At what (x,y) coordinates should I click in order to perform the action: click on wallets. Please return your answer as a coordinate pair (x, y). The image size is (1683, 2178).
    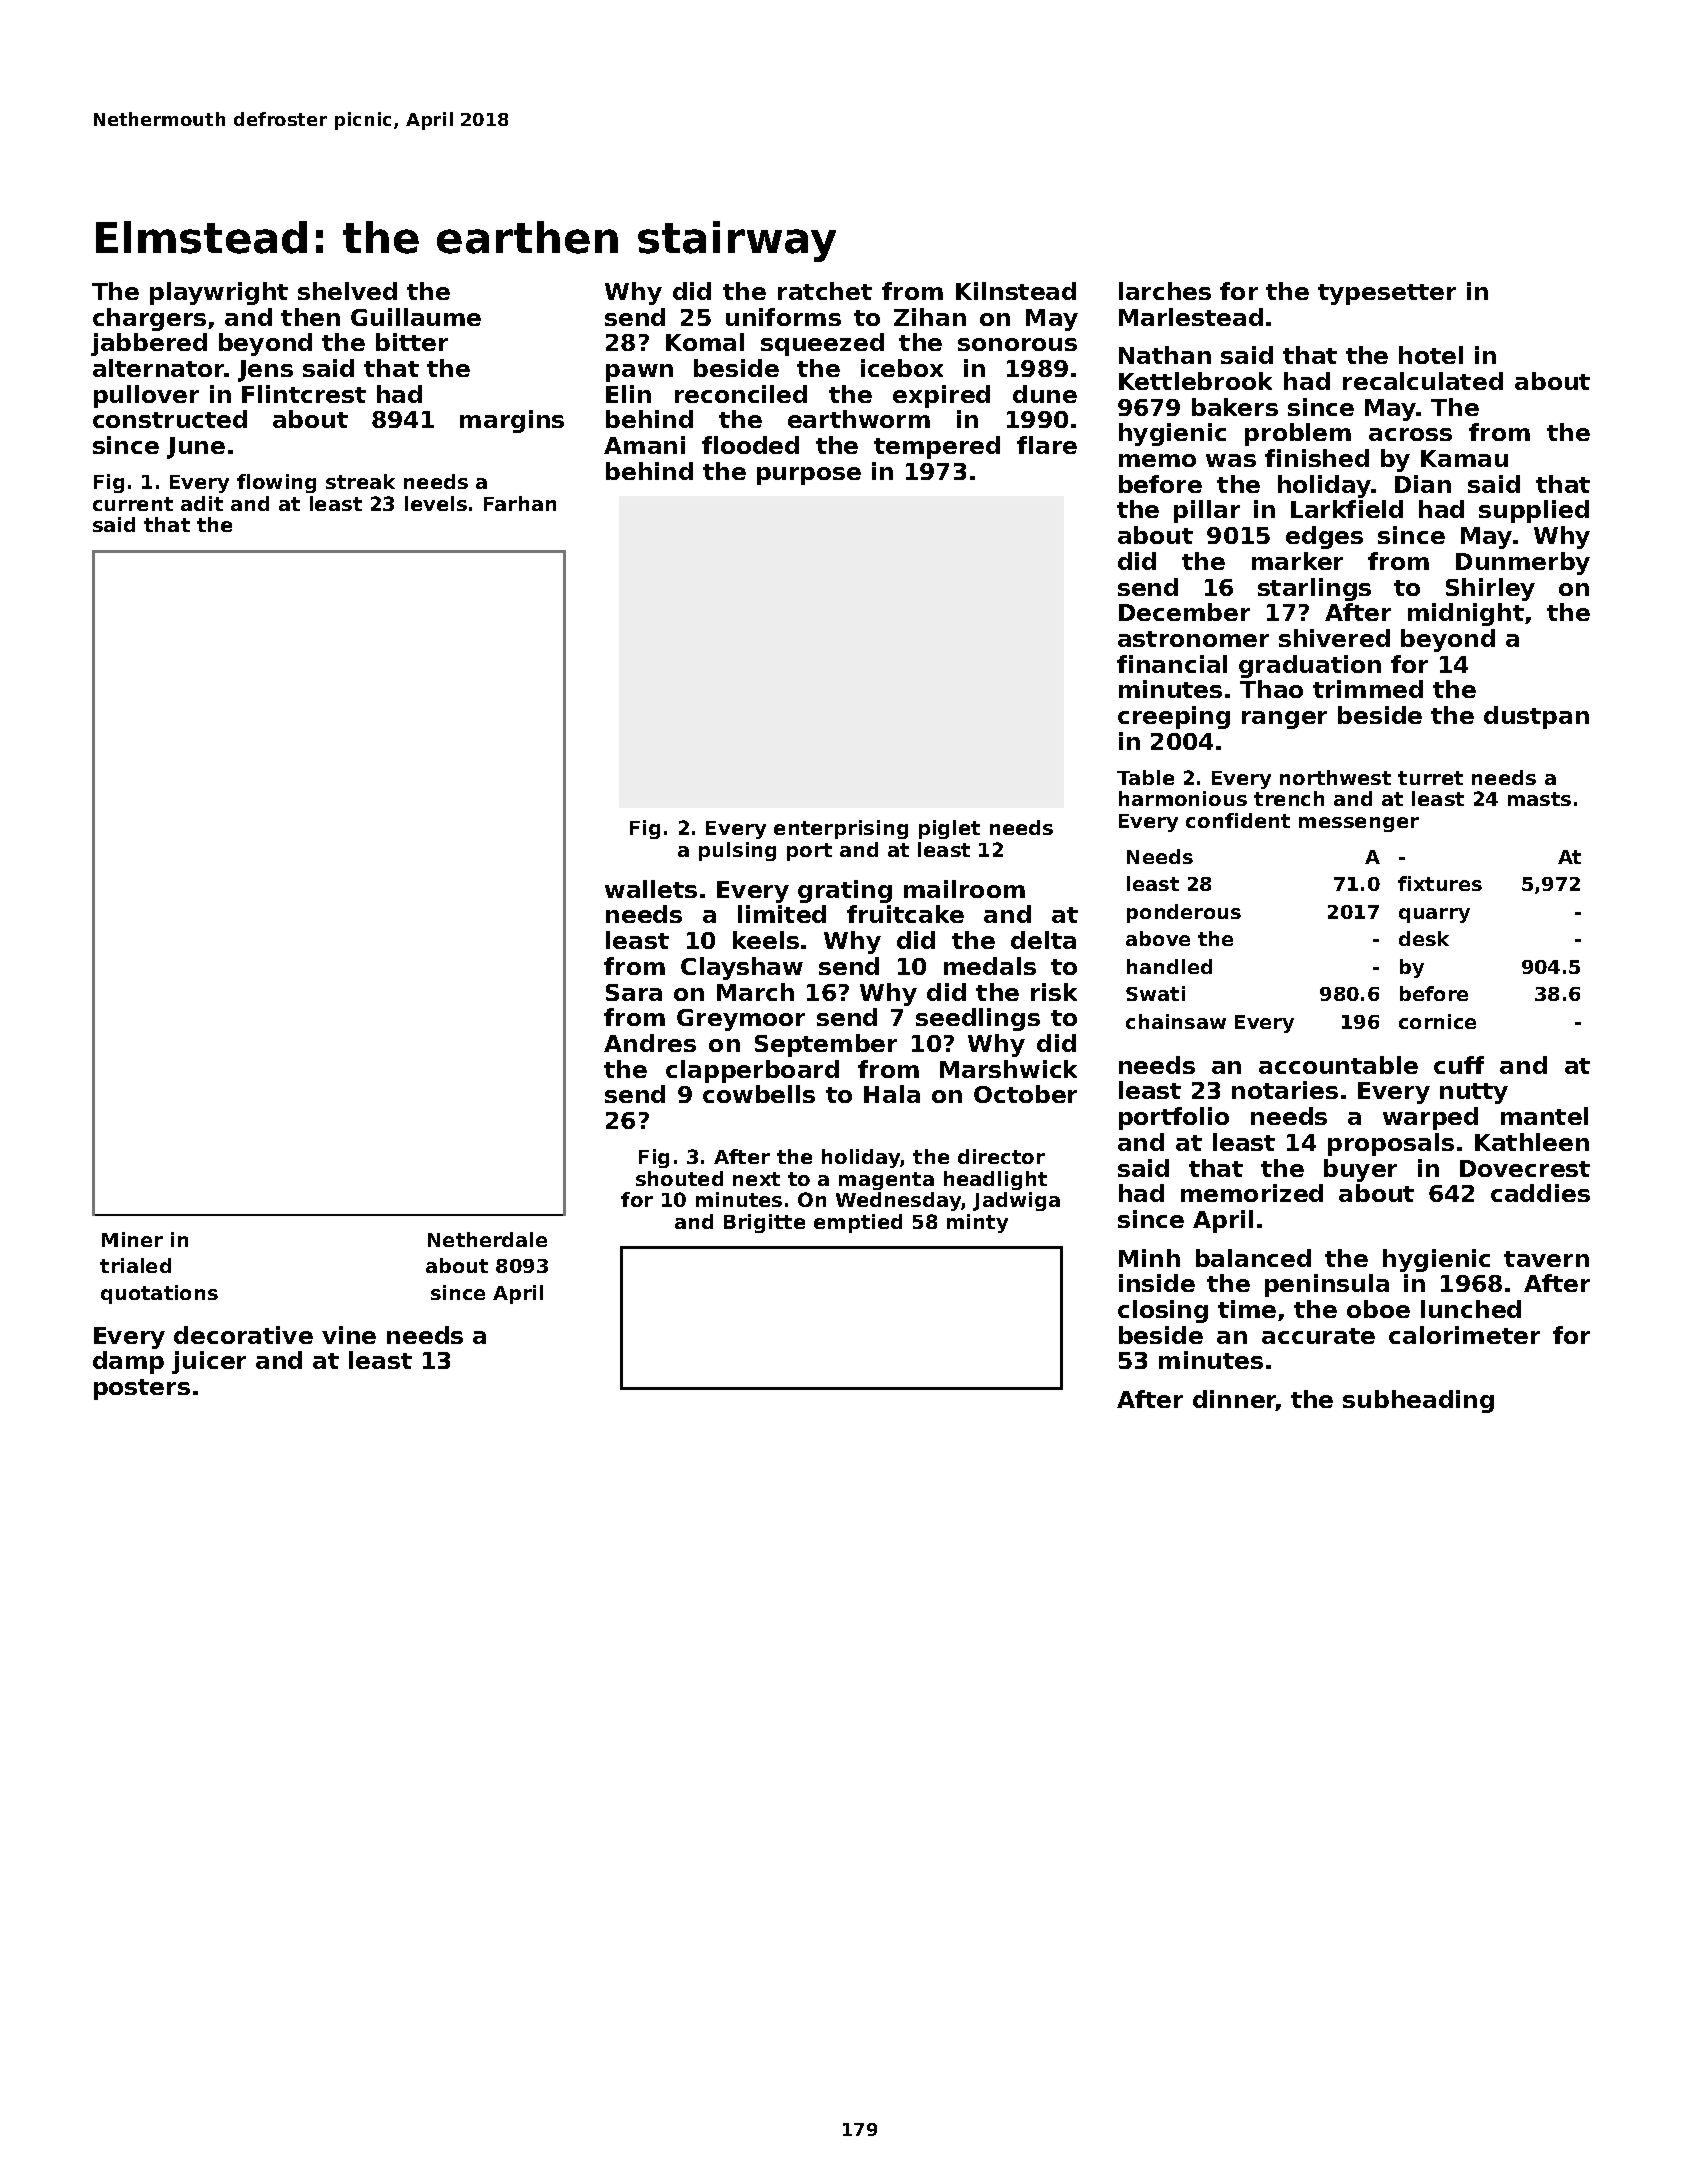
    Looking at the image, I should click on (651, 889).
